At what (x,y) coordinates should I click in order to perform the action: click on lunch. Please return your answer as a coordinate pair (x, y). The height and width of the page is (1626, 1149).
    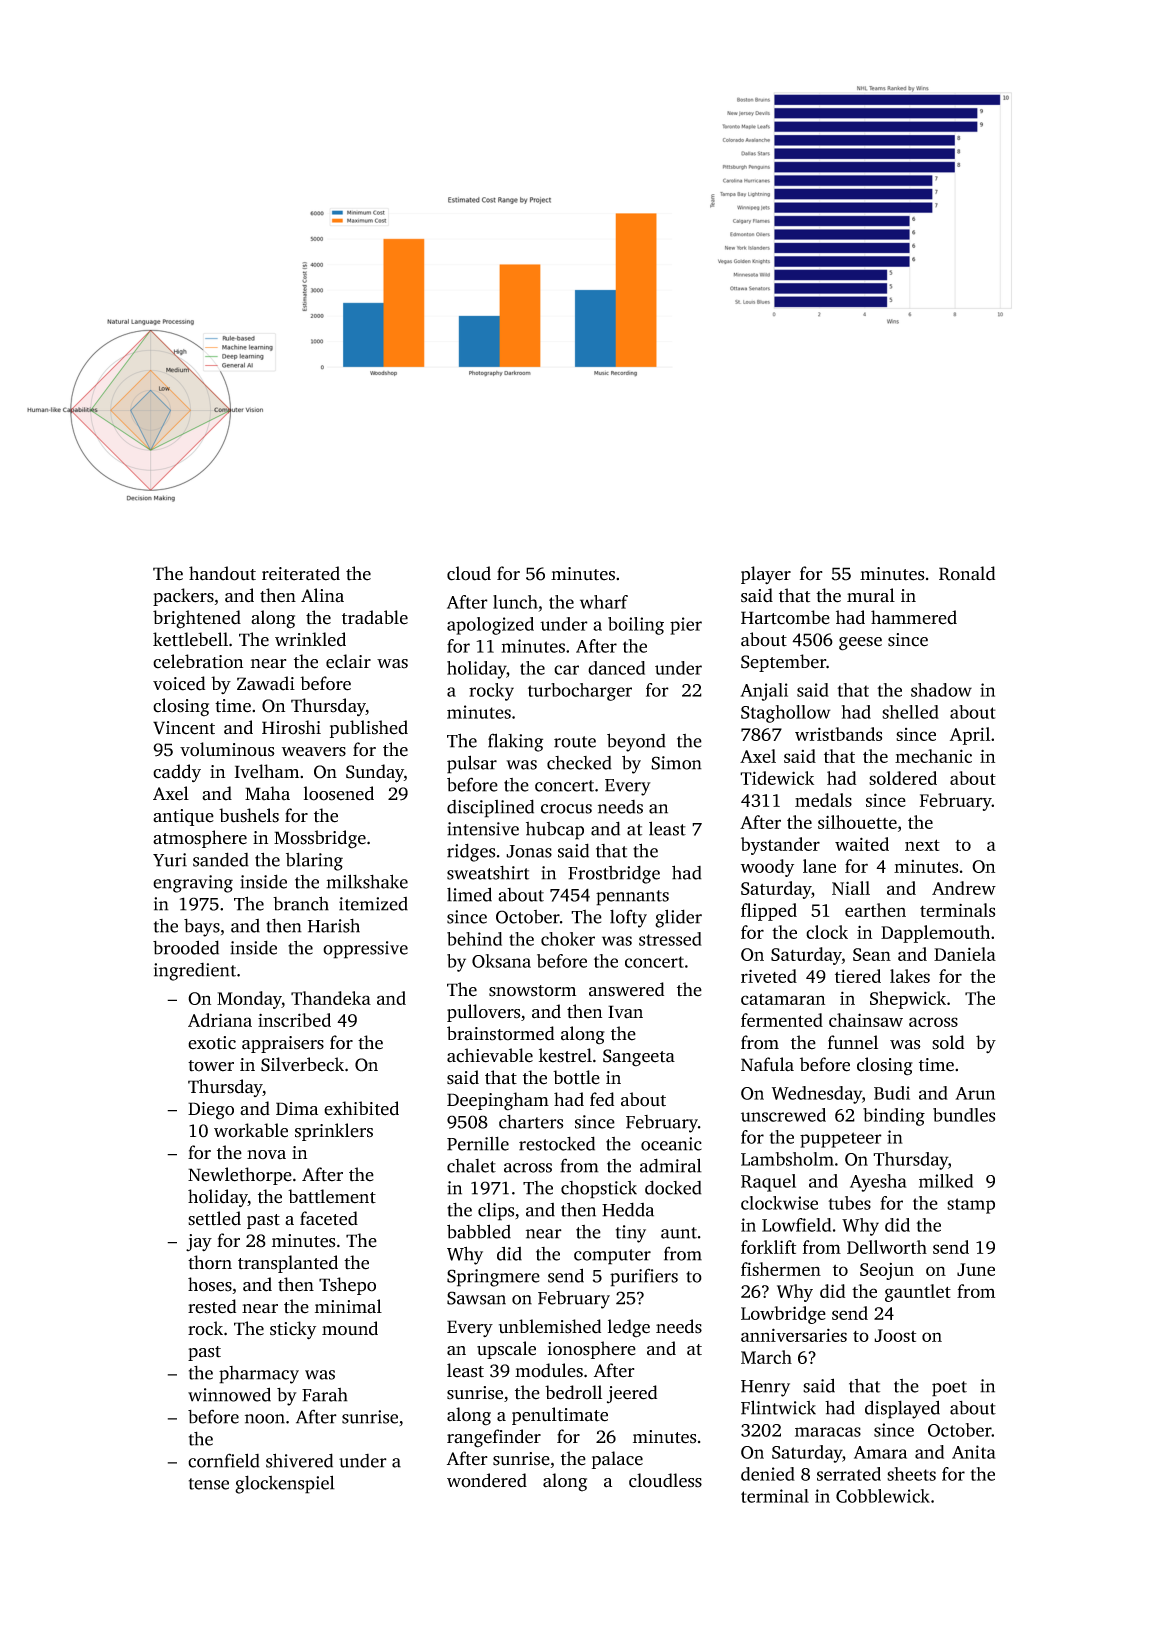
    Looking at the image, I should click on (515, 602).
